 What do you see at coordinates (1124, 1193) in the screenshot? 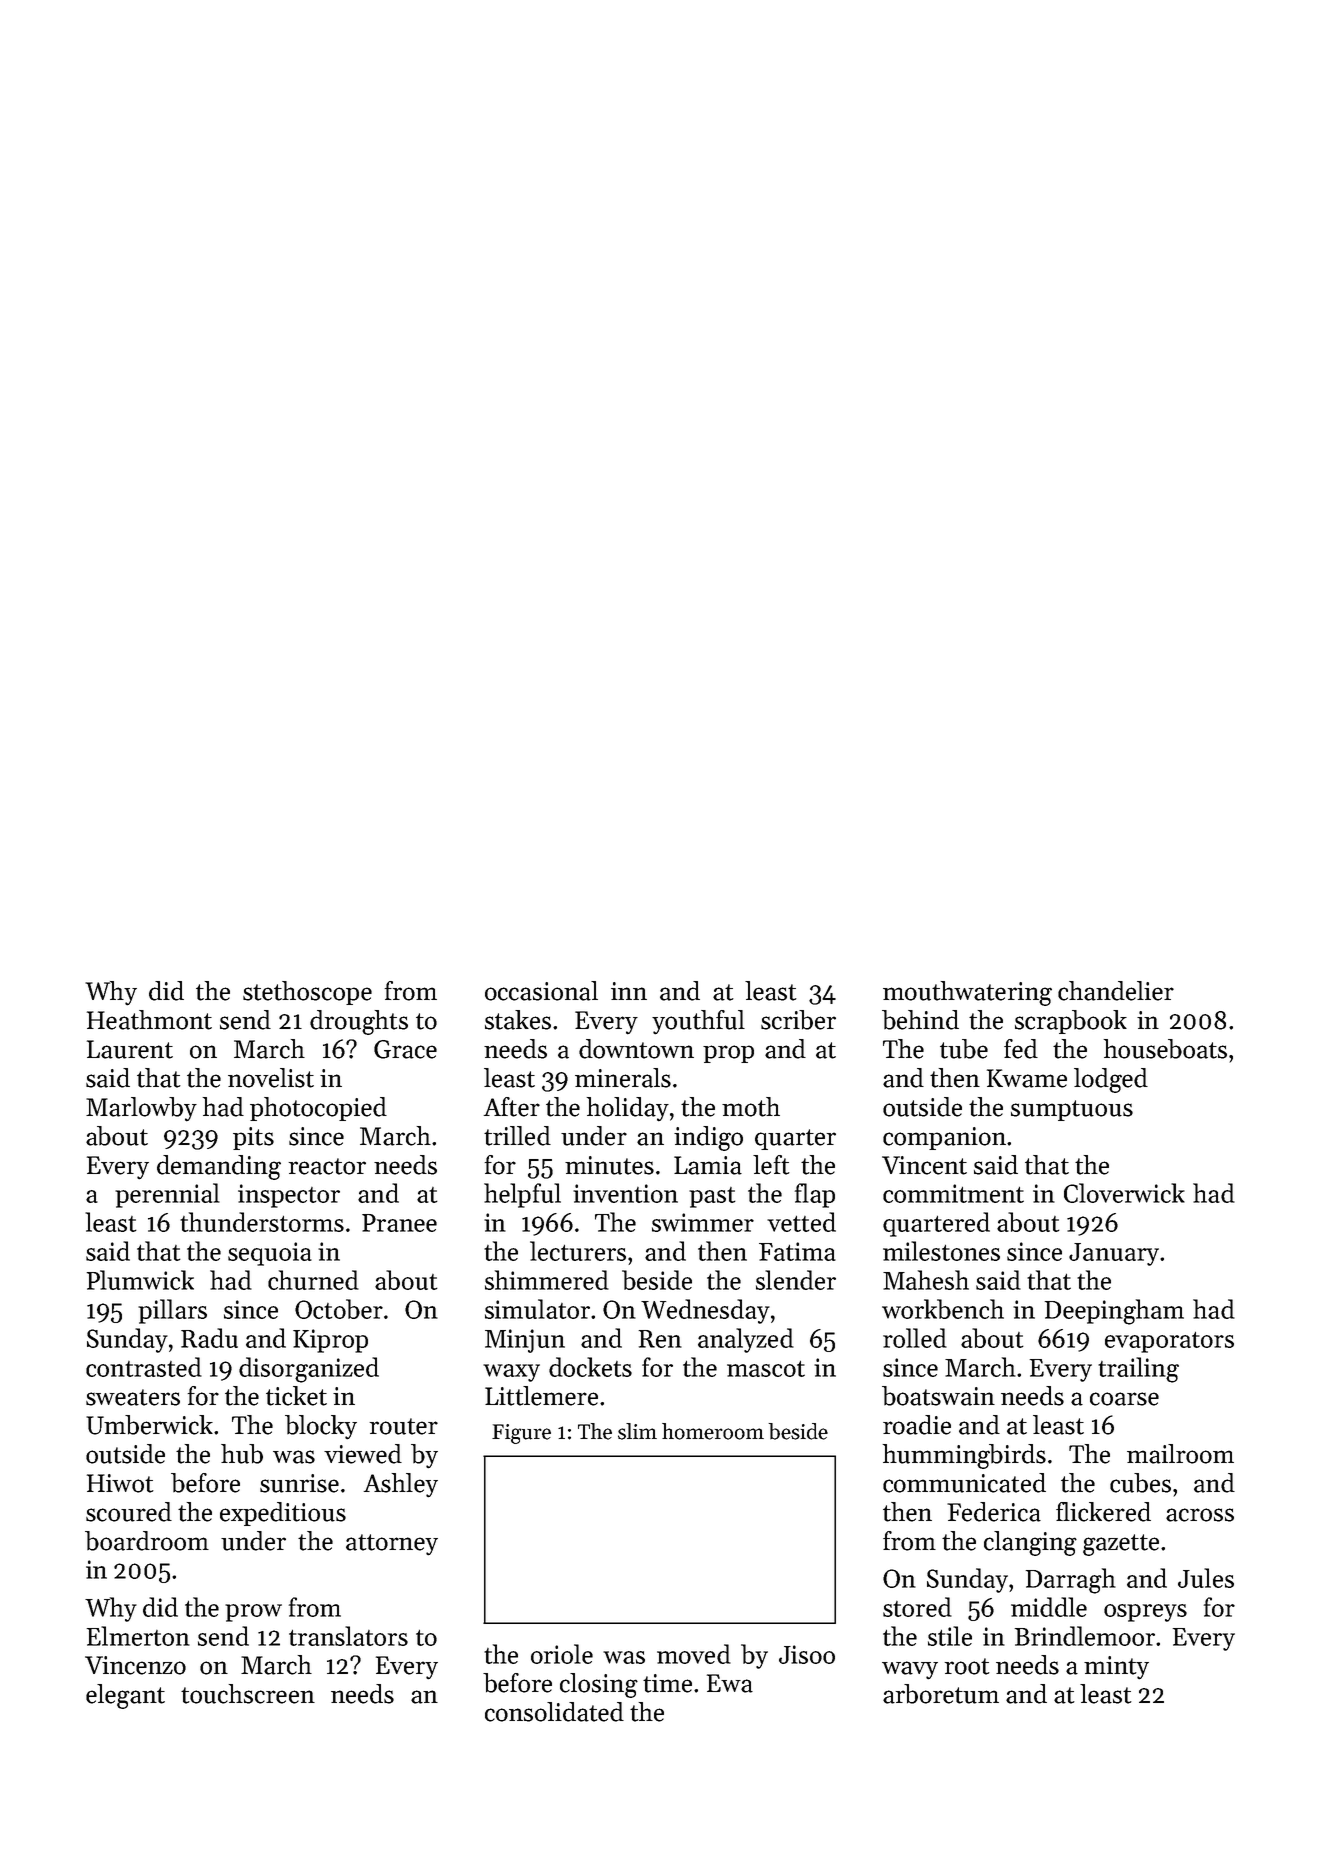
I see `Cloverwick` at bounding box center [1124, 1193].
